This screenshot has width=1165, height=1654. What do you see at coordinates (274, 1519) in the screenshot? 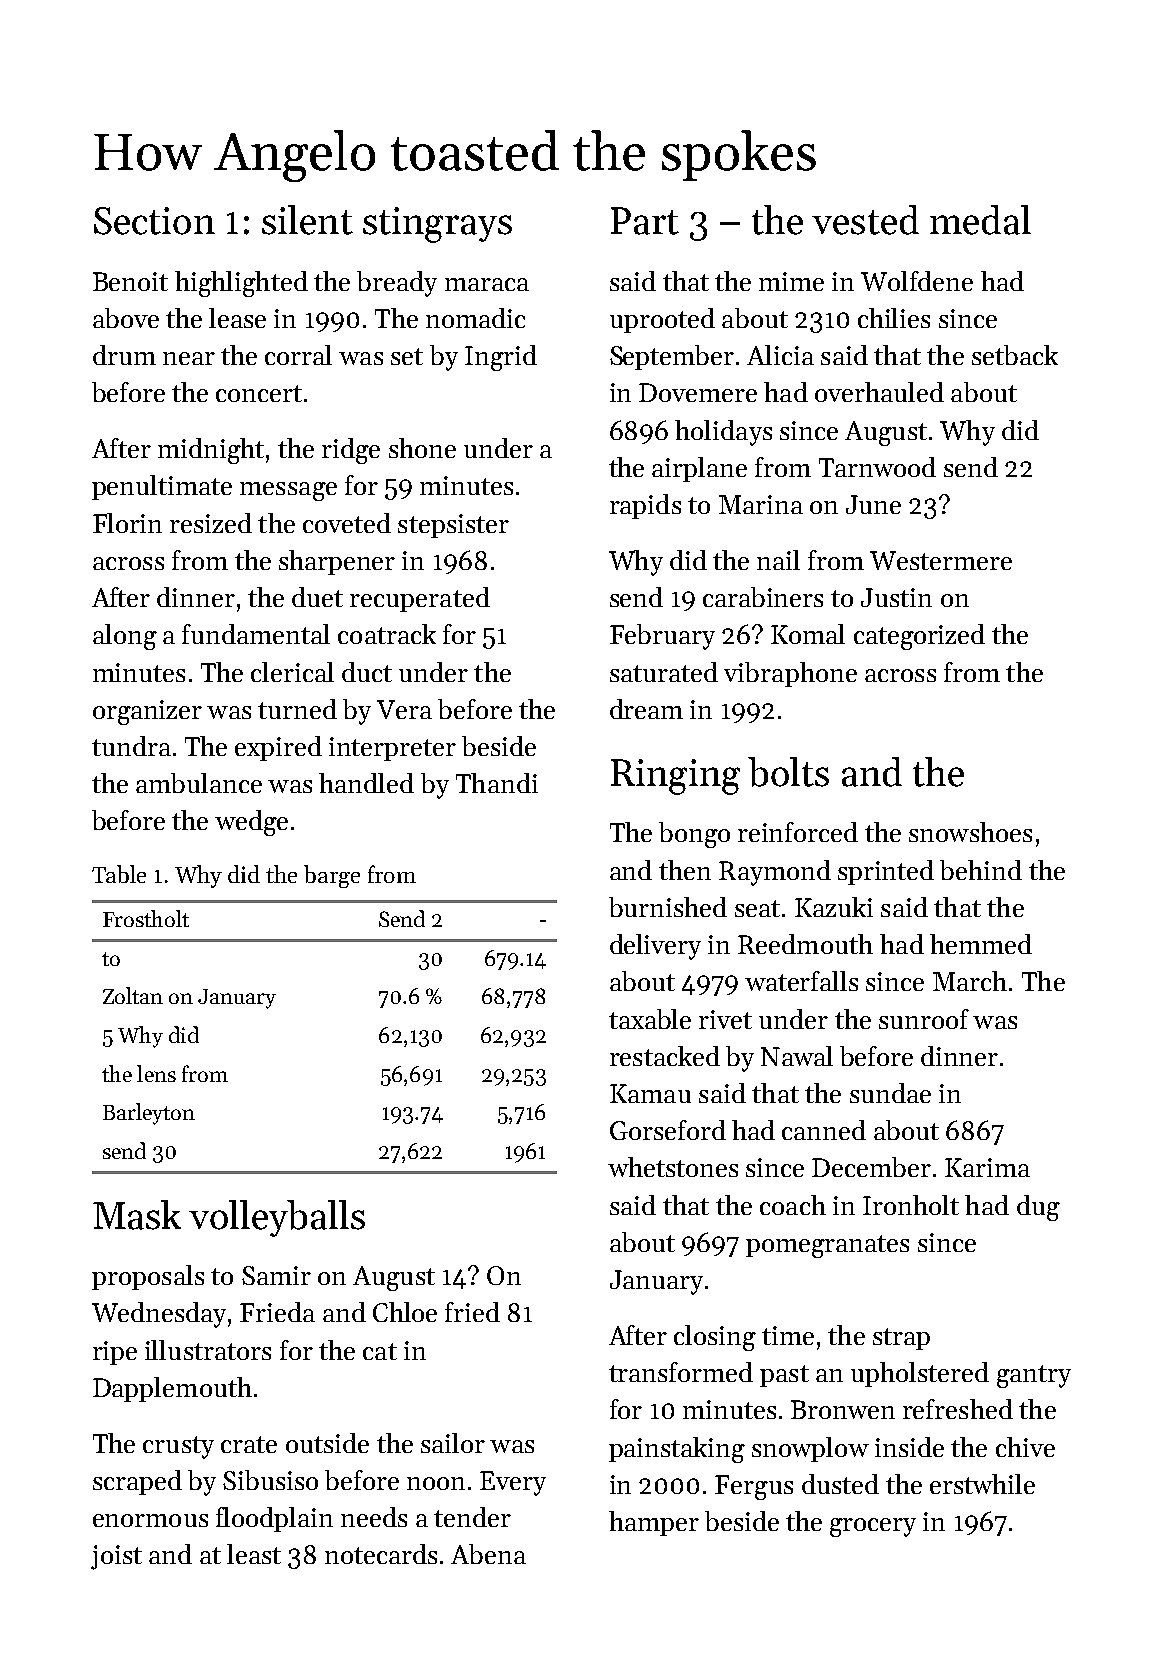
I see `floodplain` at bounding box center [274, 1519].
